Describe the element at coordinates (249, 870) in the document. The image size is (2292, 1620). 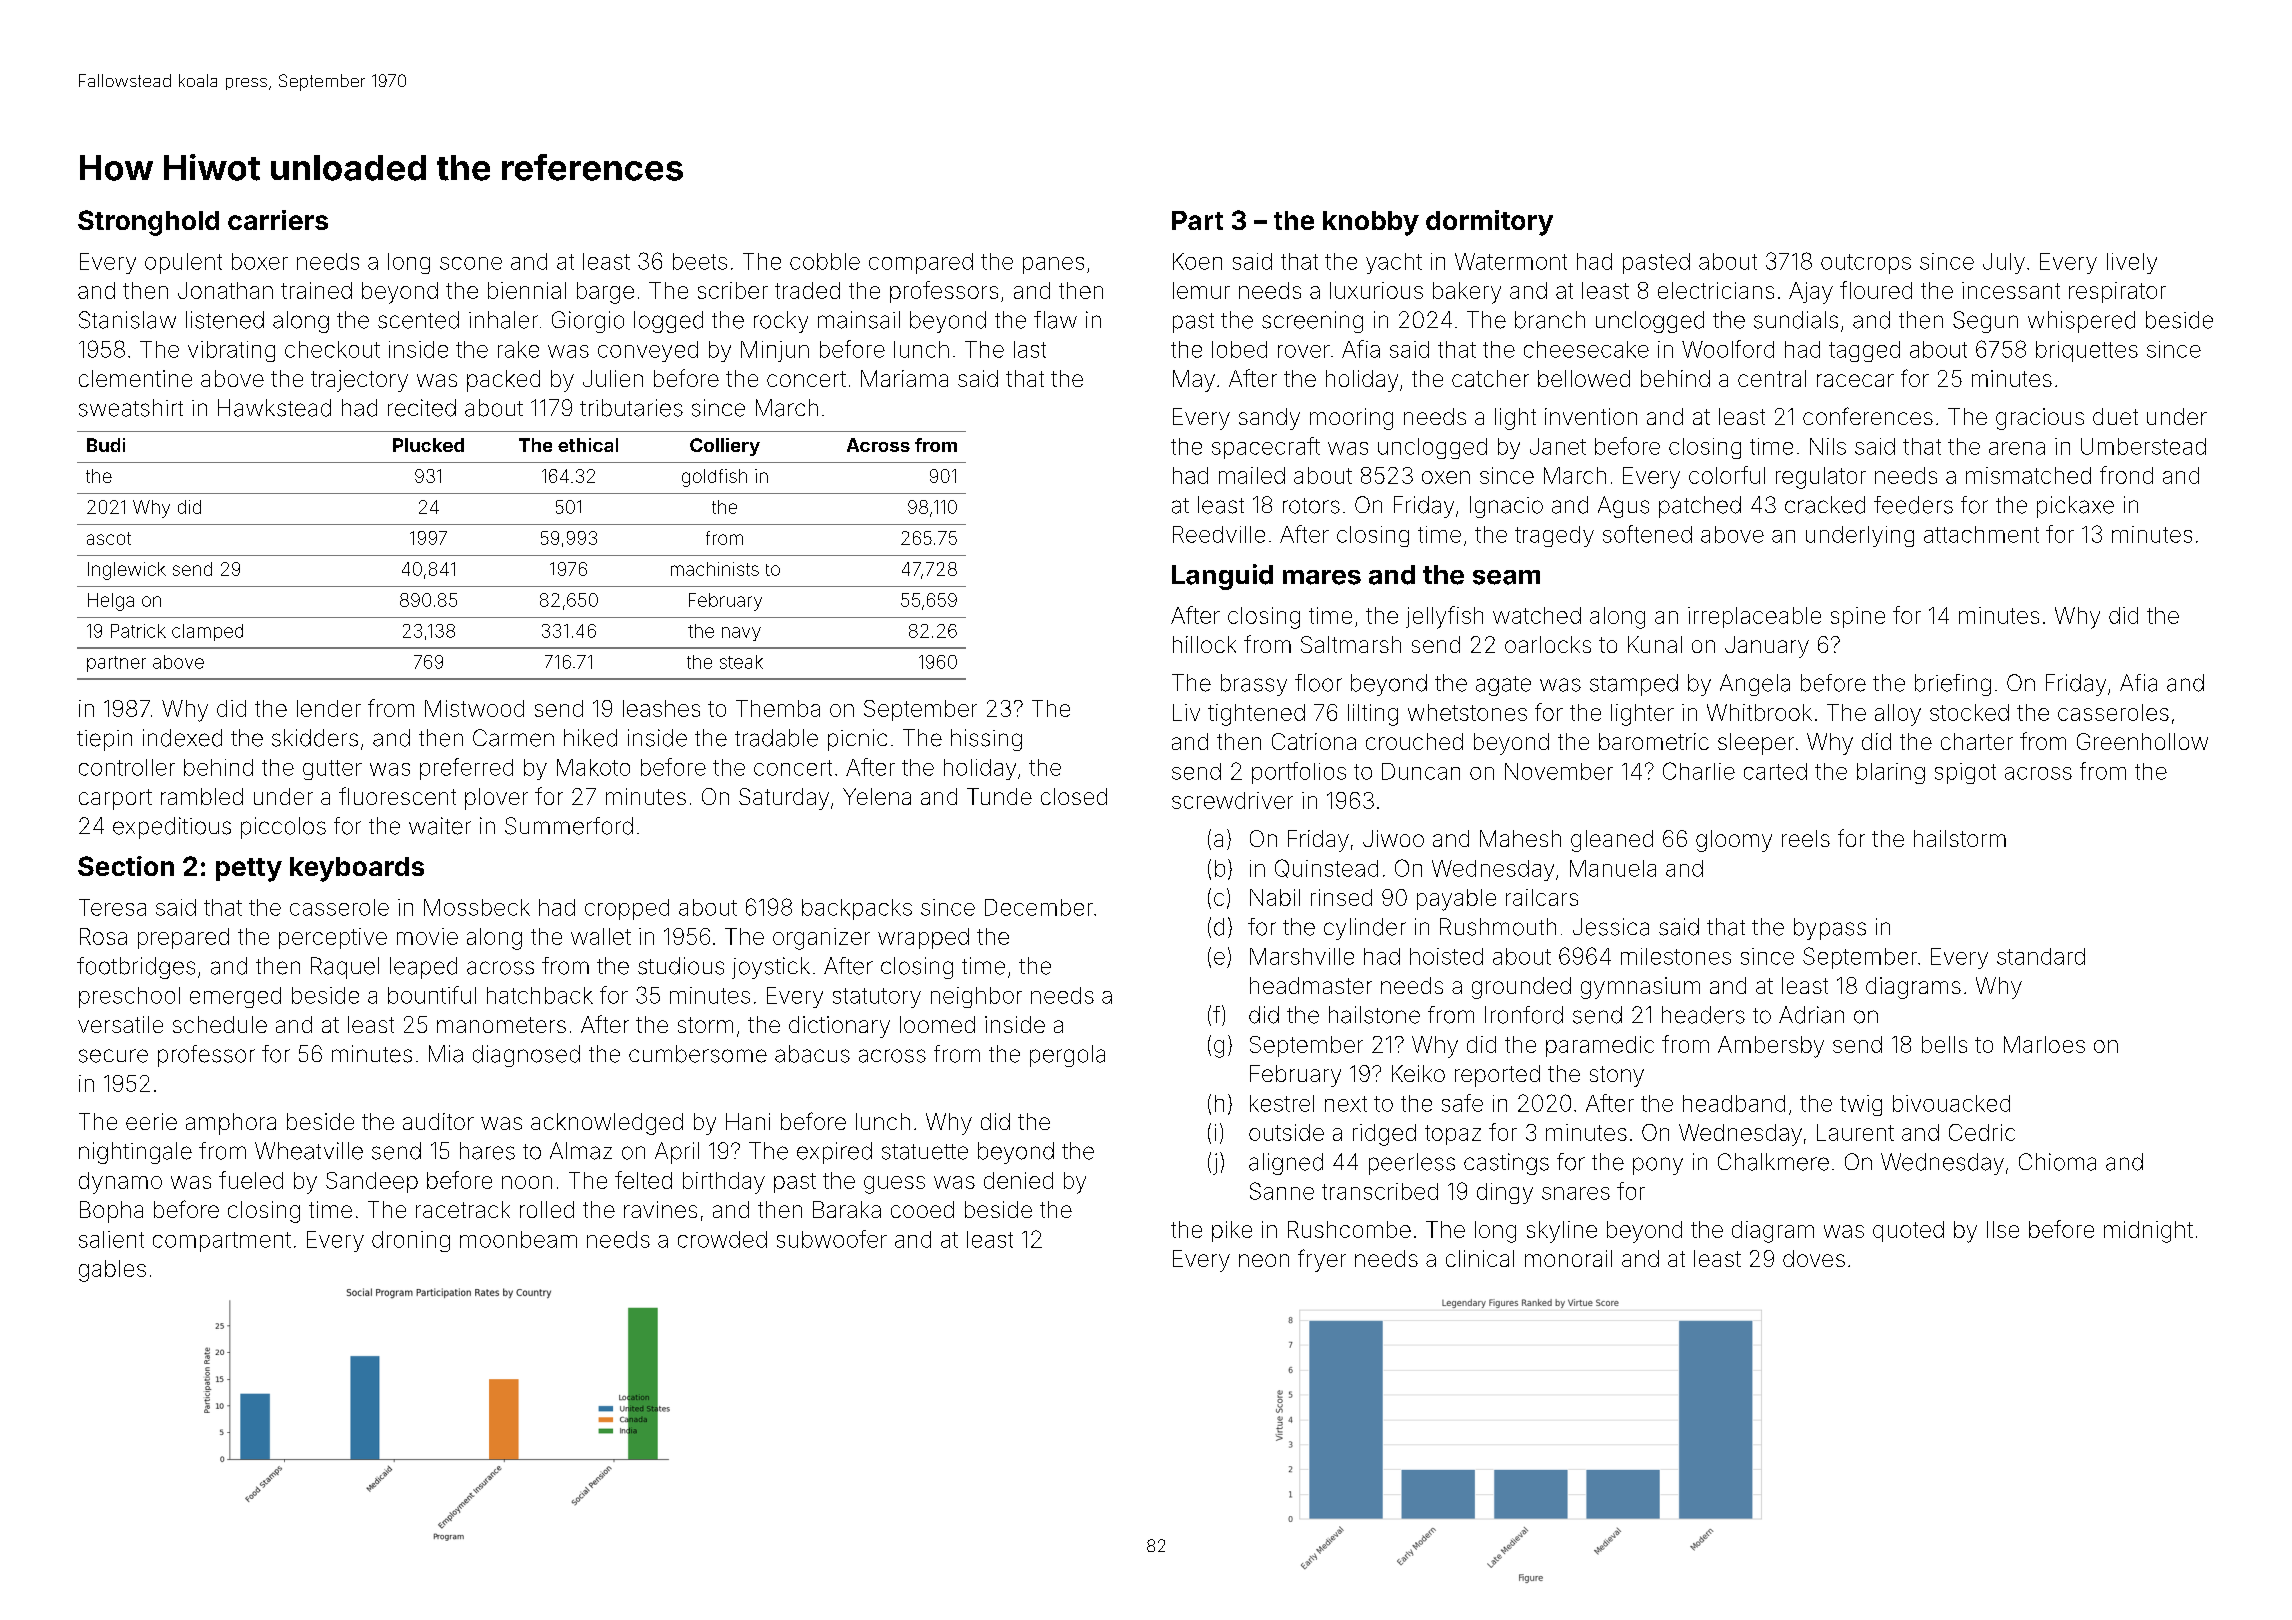
I see `petty` at that location.
